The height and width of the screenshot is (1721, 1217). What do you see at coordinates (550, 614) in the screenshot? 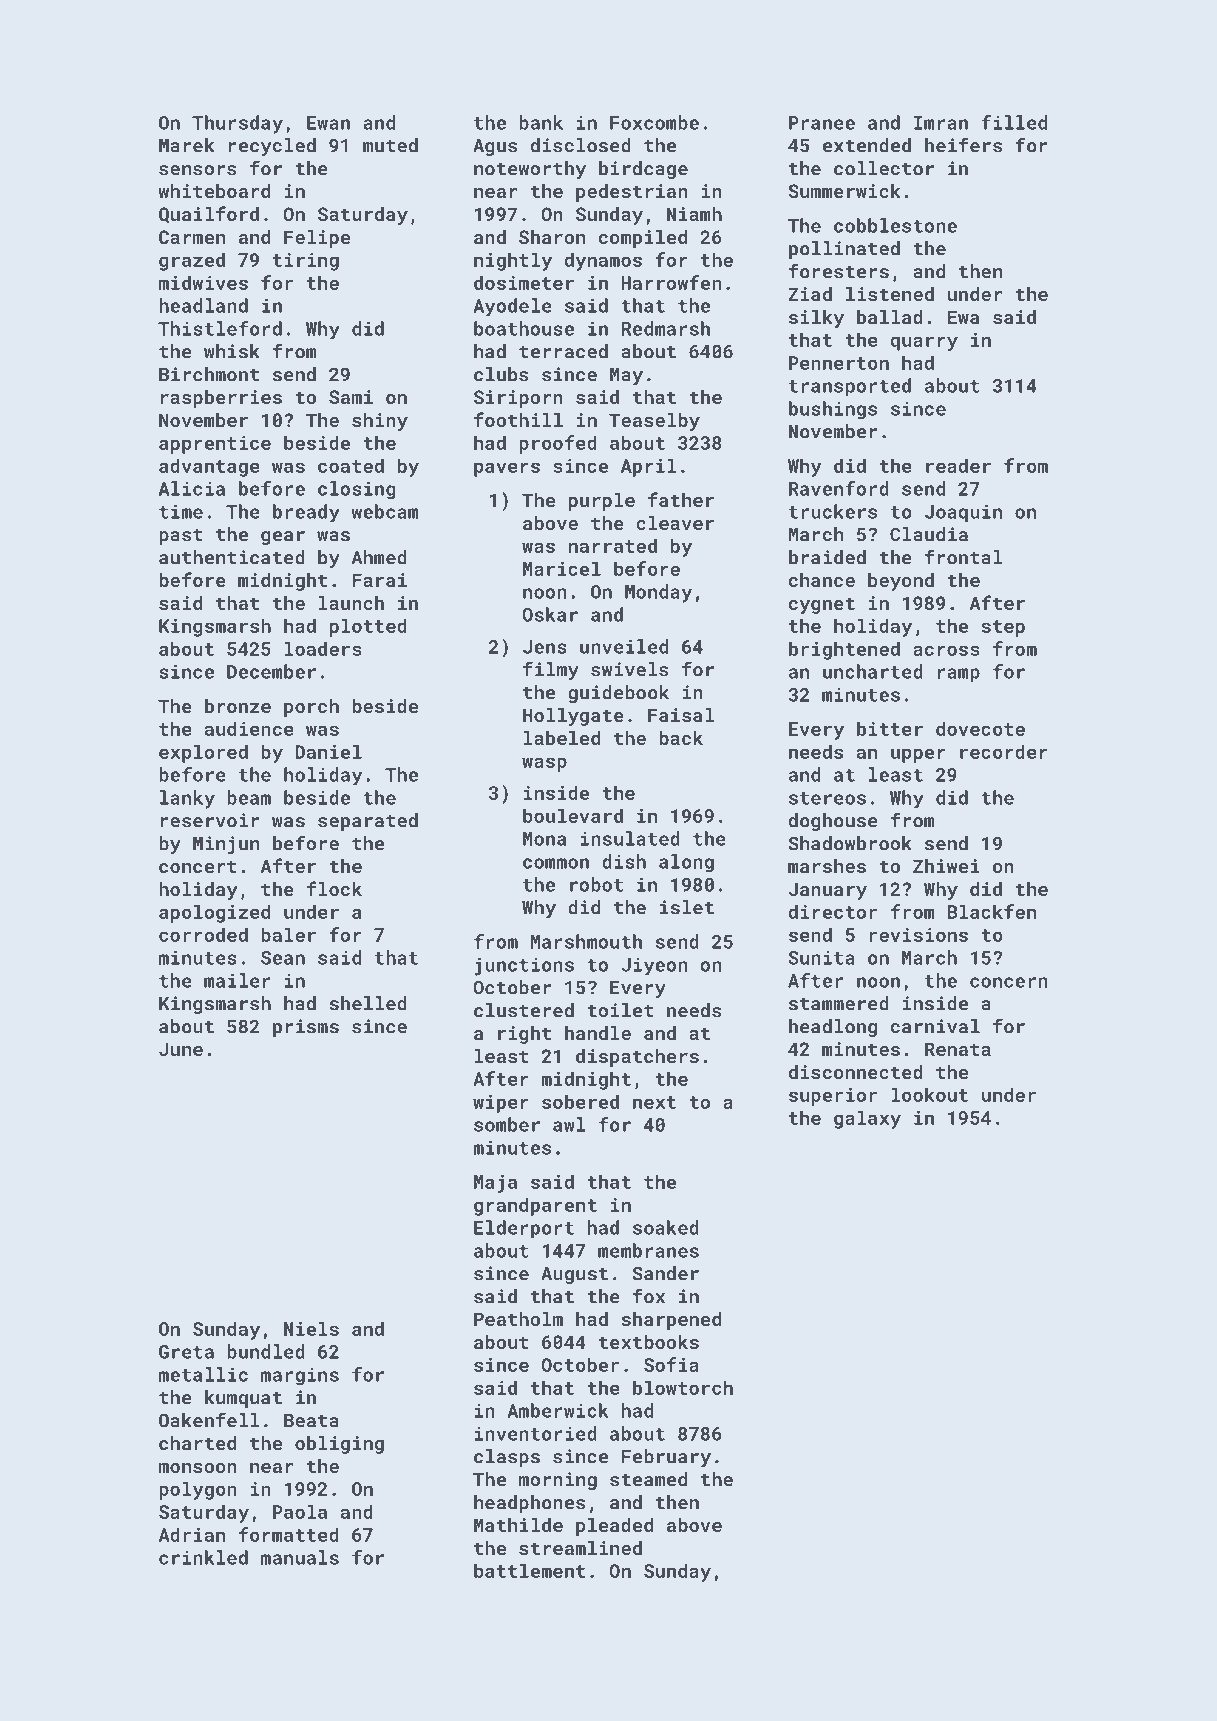
I see `Oskar` at bounding box center [550, 614].
